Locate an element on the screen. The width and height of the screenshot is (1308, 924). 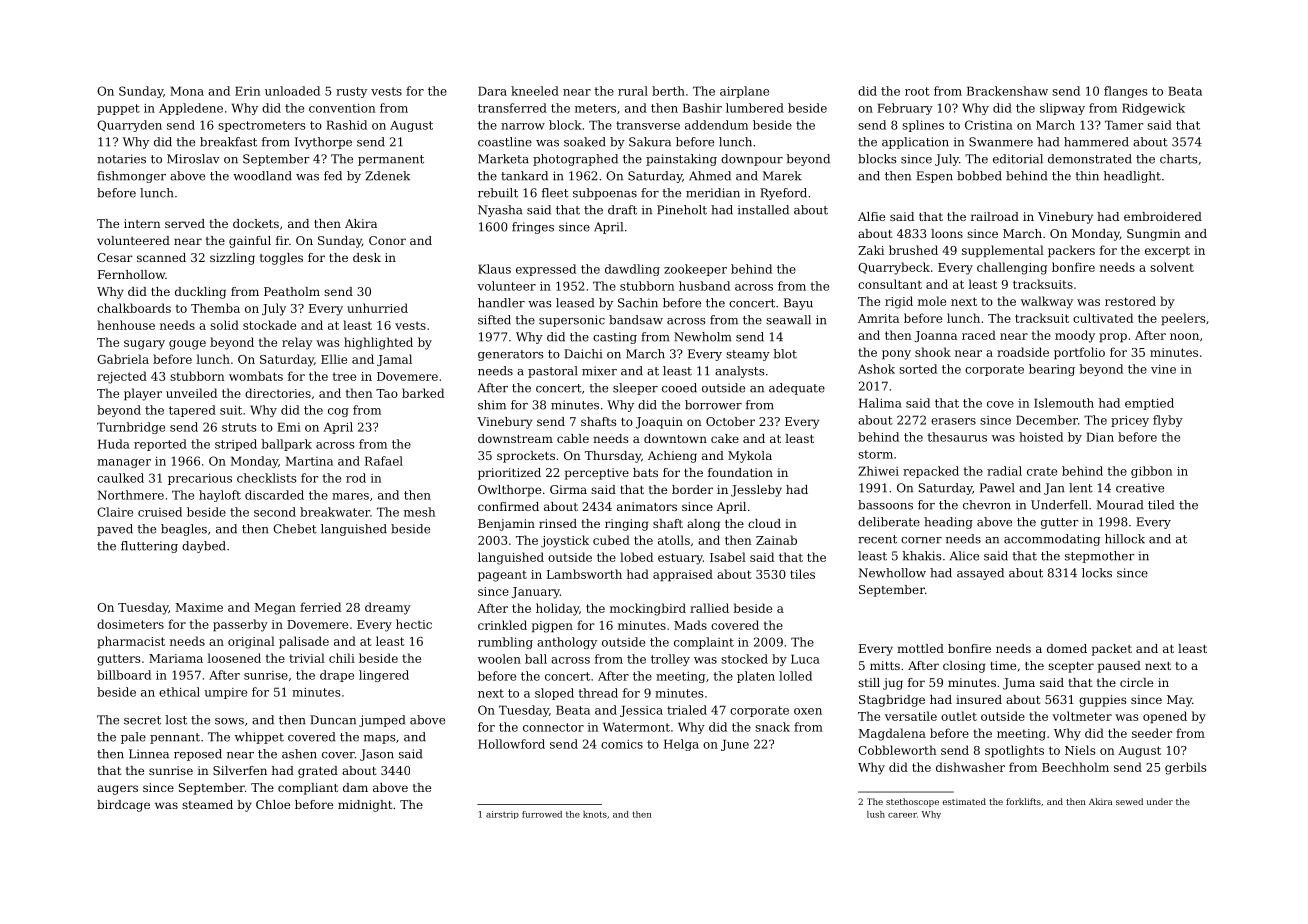
peelers is located at coordinates (1183, 319).
